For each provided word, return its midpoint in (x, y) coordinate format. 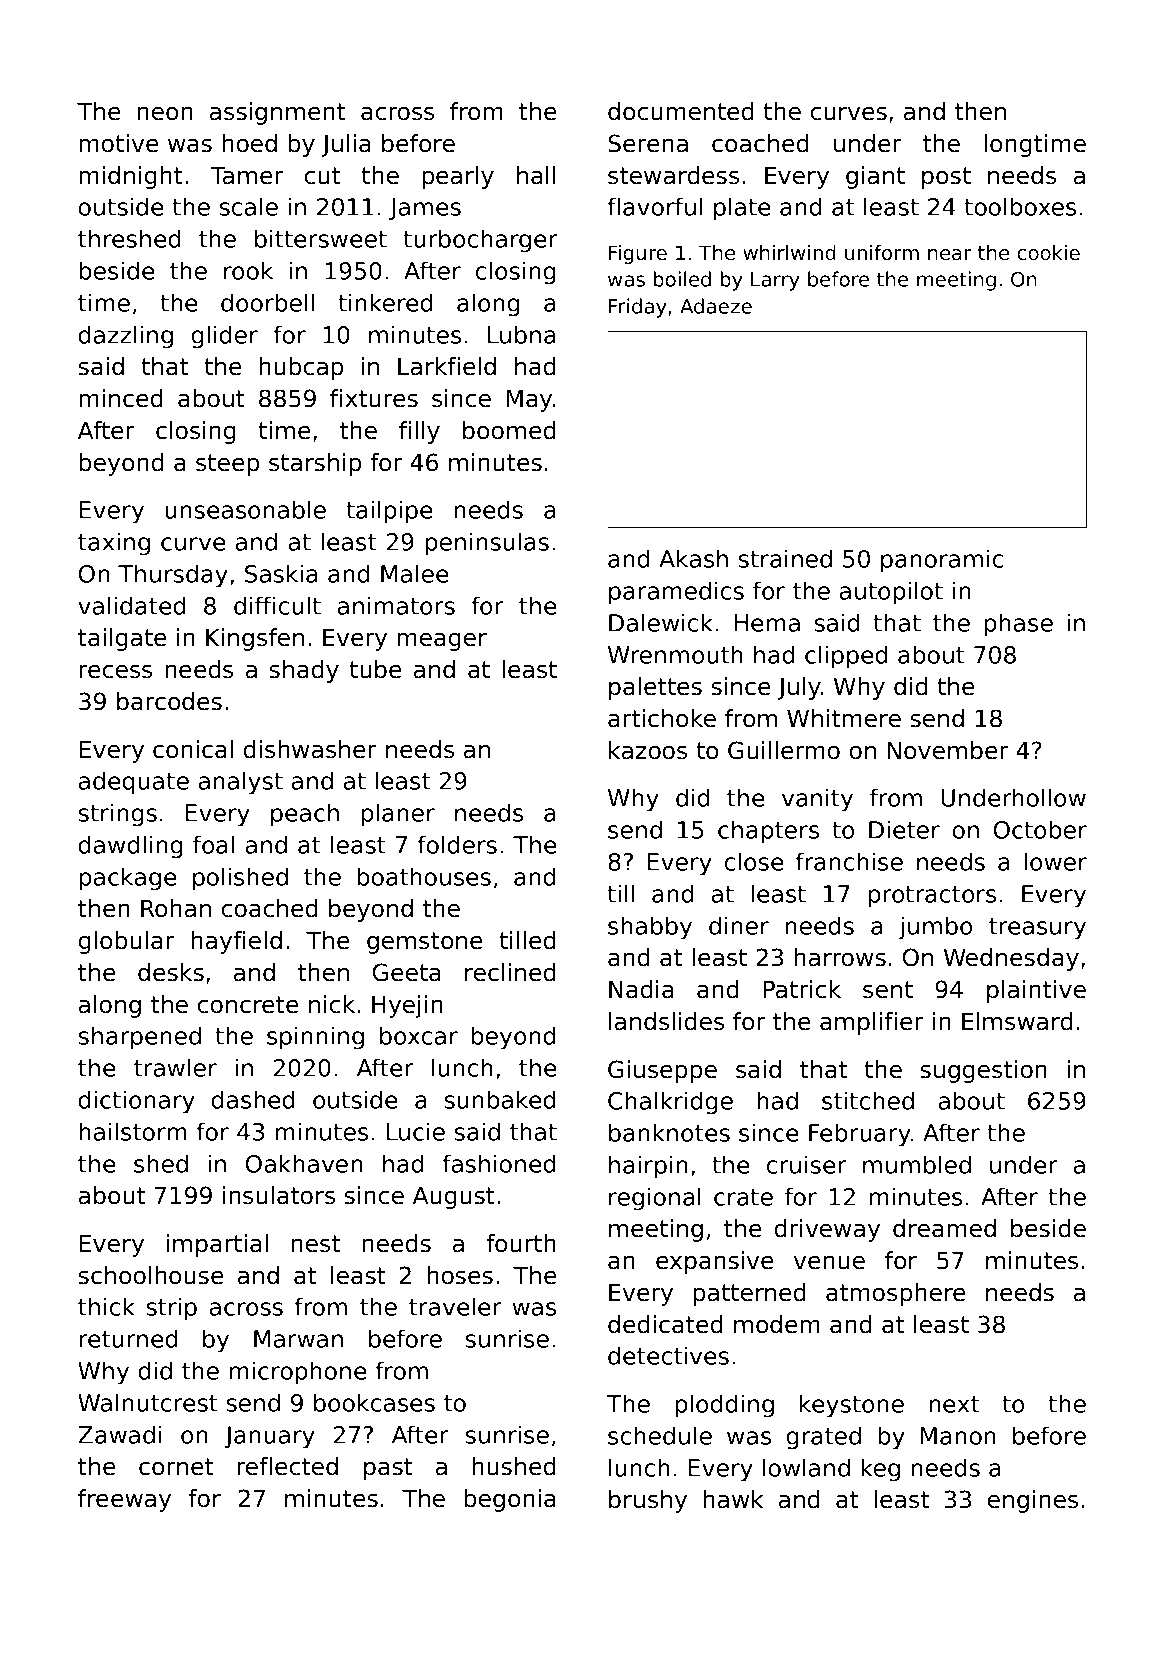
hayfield (236, 942)
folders (457, 844)
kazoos (648, 750)
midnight (130, 177)
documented (681, 111)
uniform (882, 252)
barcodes (169, 701)
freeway (124, 1500)
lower (1055, 861)
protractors (932, 897)
